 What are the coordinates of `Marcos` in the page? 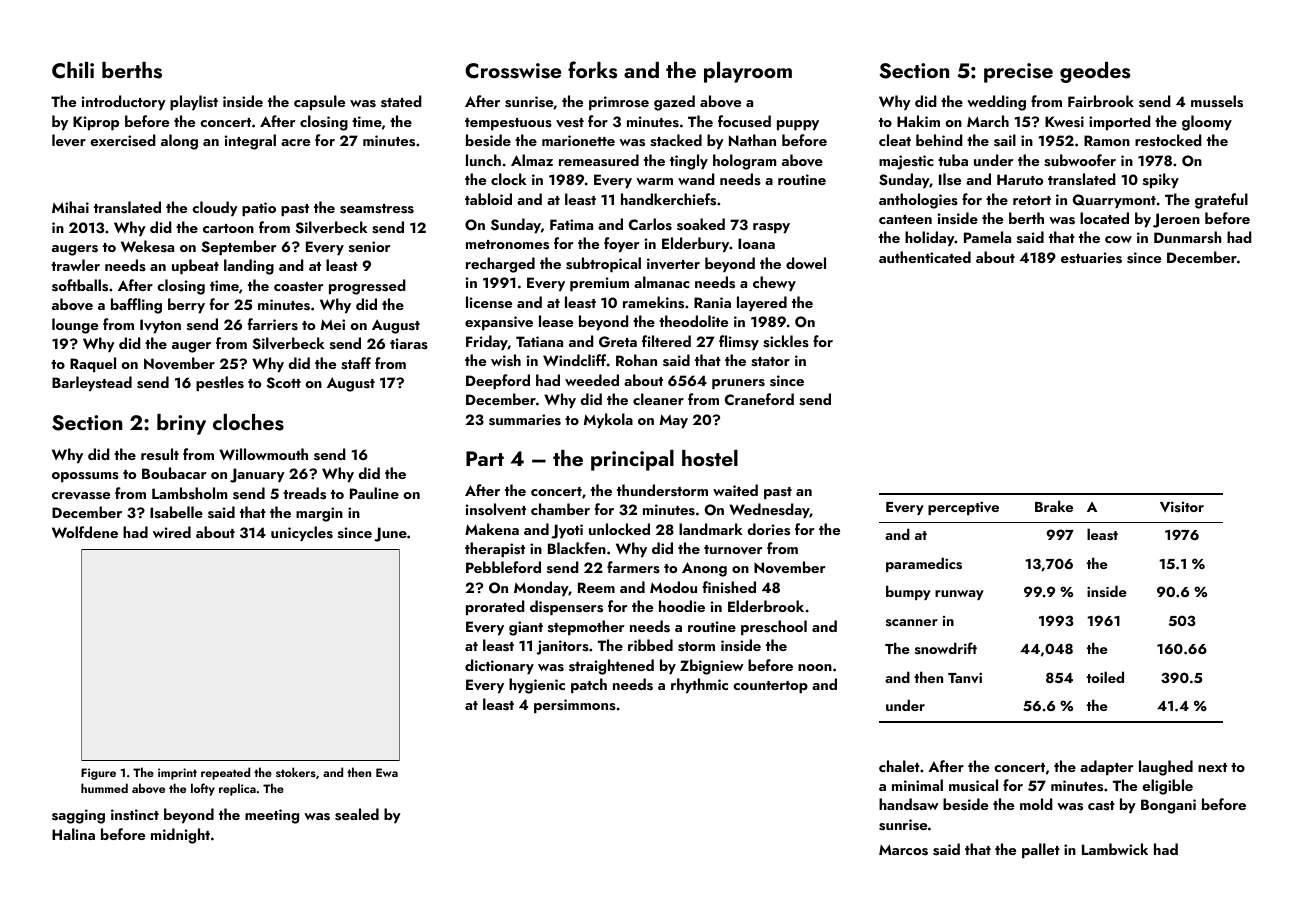 It's located at (903, 850).
